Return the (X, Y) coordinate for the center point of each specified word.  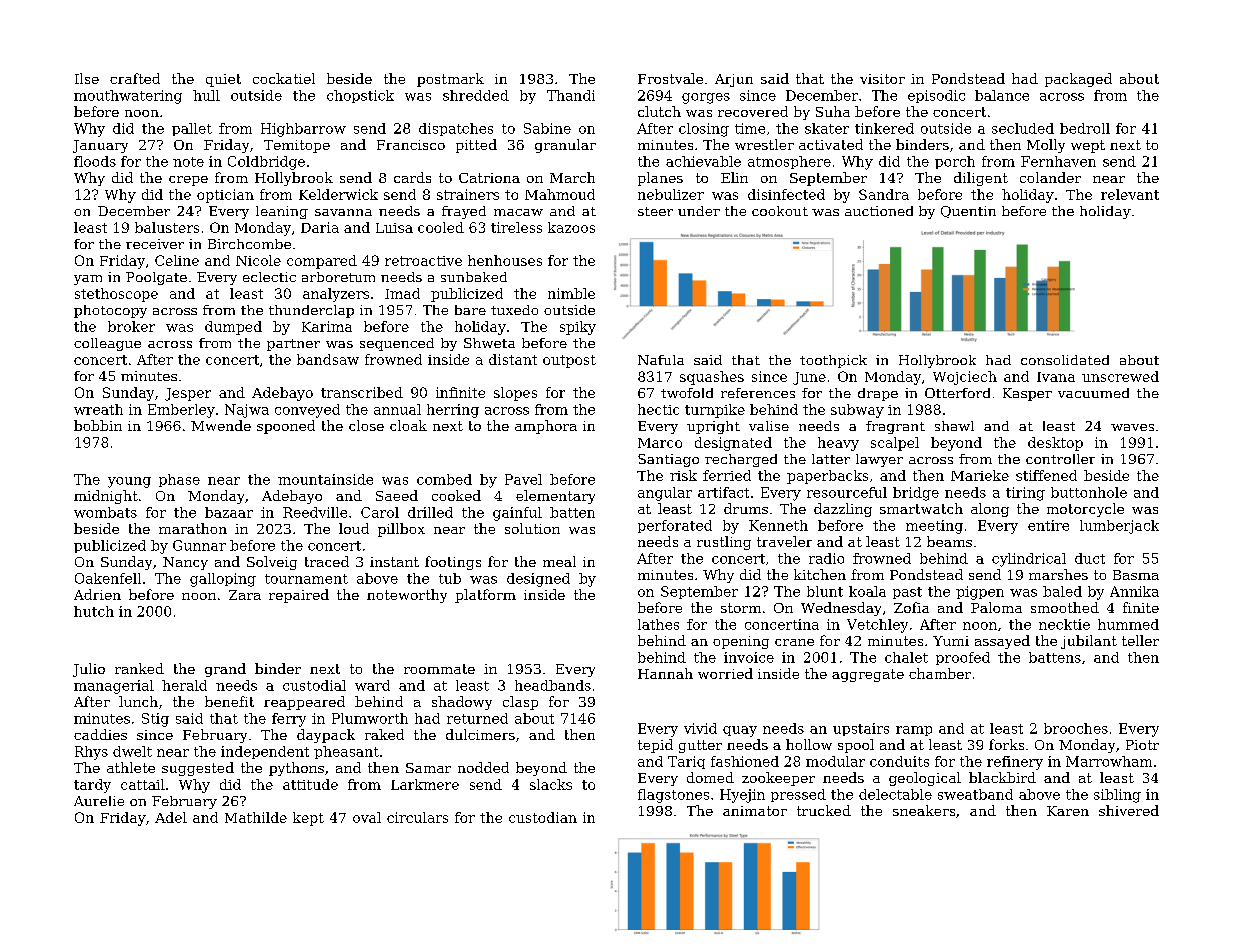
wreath (98, 409)
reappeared (304, 703)
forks (1006, 744)
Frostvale (670, 78)
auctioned (879, 211)
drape (878, 394)
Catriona (489, 178)
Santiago (668, 460)
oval (367, 817)
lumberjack (1119, 527)
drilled (430, 512)
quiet (223, 80)
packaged (1078, 80)
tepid (655, 746)
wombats (105, 512)
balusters (167, 227)
